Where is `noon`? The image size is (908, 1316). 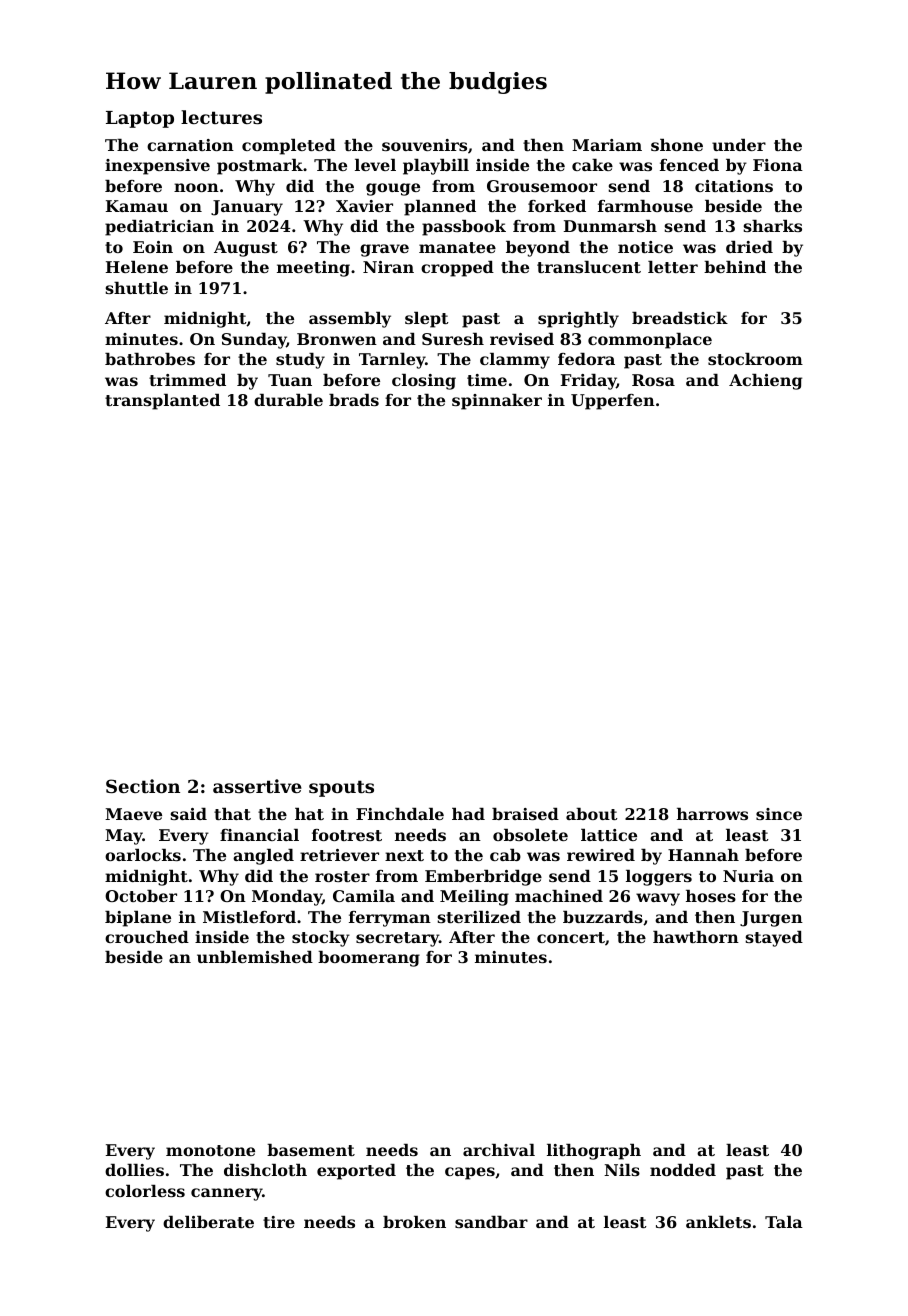
noon is located at coordinates (196, 187).
